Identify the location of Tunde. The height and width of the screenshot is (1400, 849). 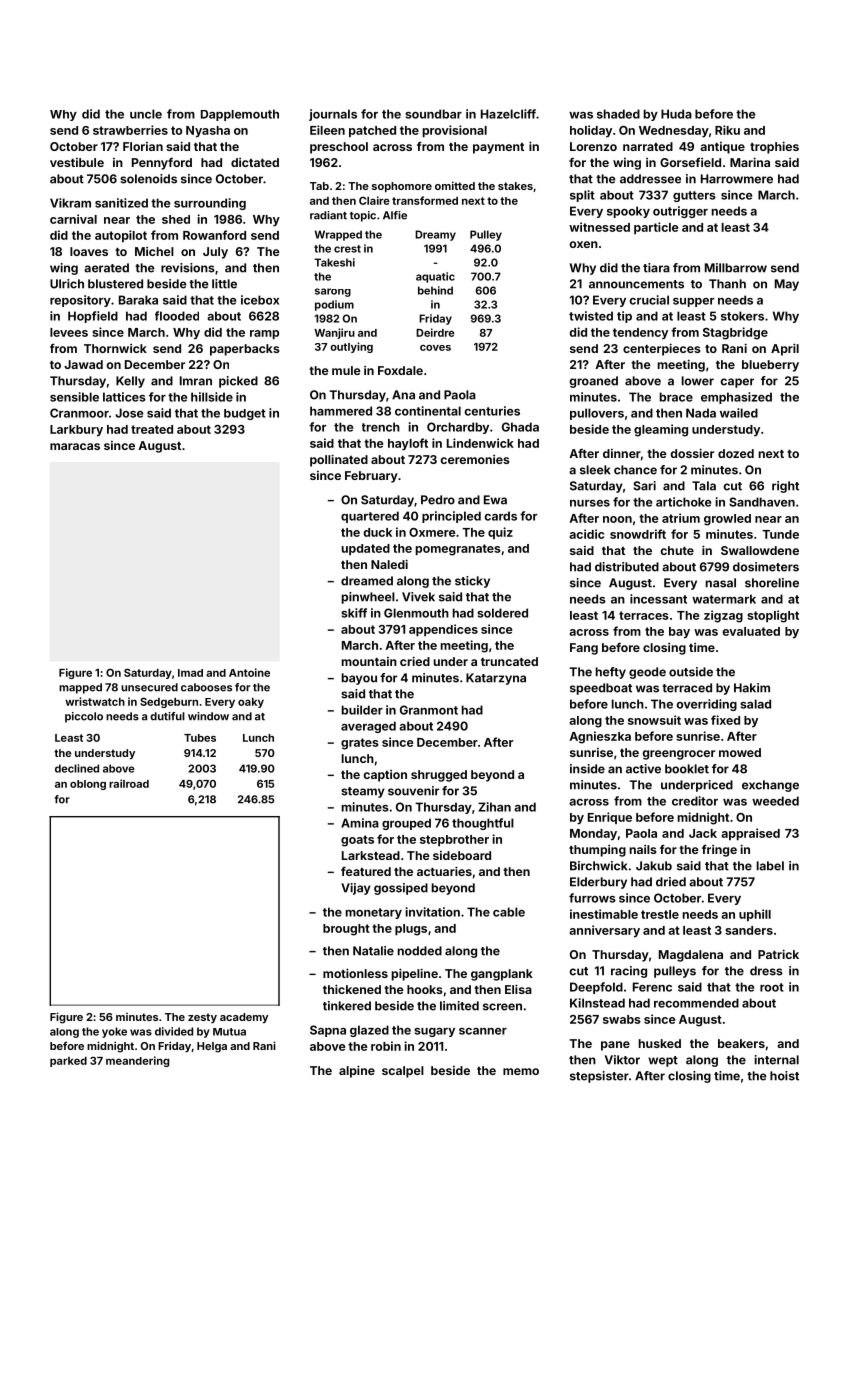
(780, 534).
